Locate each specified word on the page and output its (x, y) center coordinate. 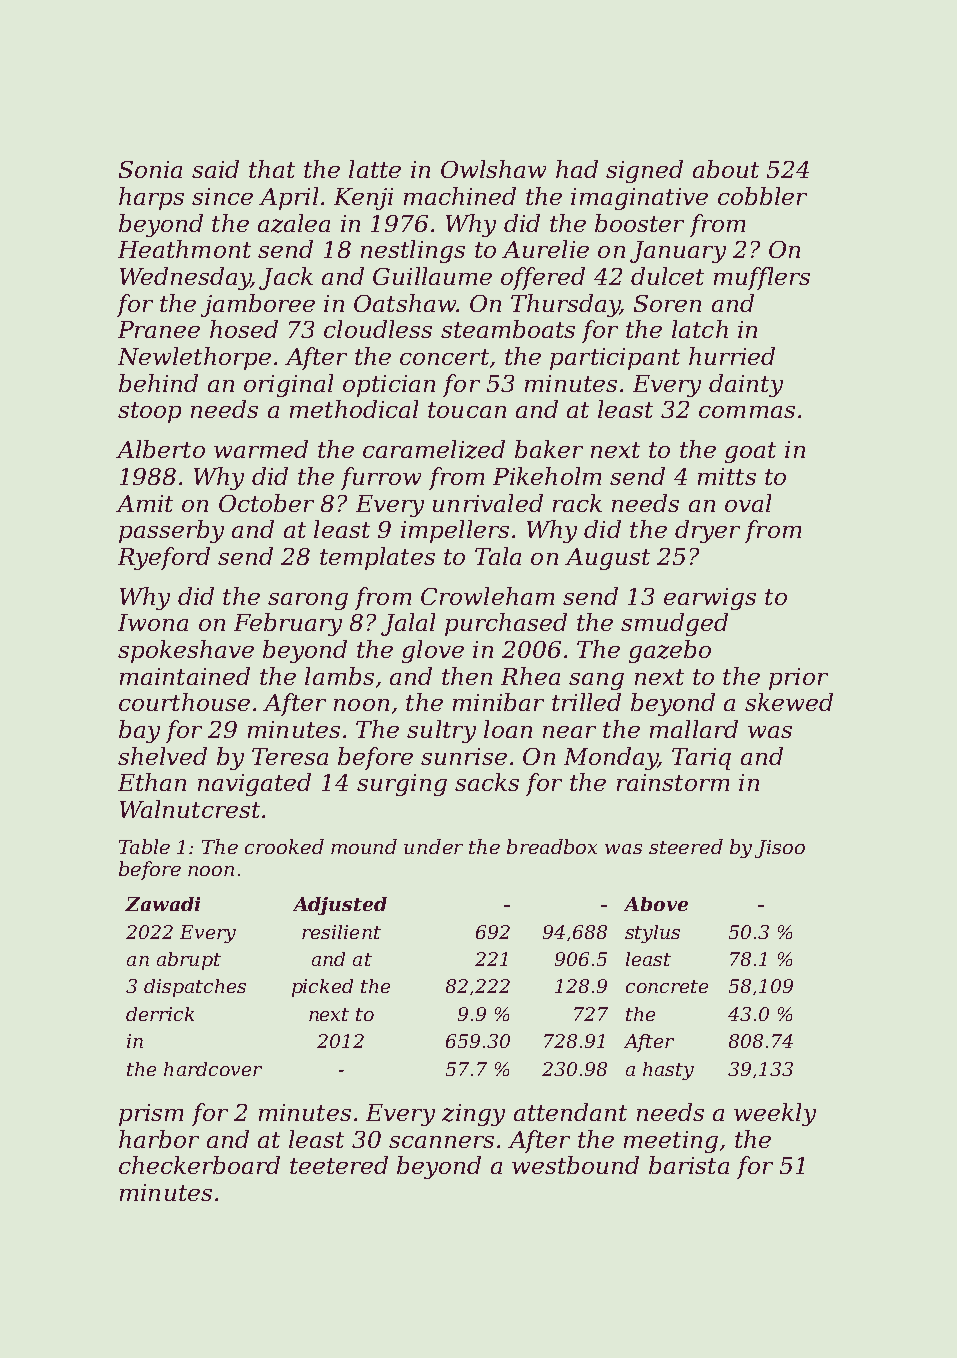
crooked (284, 846)
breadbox (552, 846)
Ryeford (164, 558)
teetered (339, 1165)
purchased (506, 624)
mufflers (762, 278)
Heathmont (184, 249)
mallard (694, 729)
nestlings (413, 251)
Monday (611, 758)
